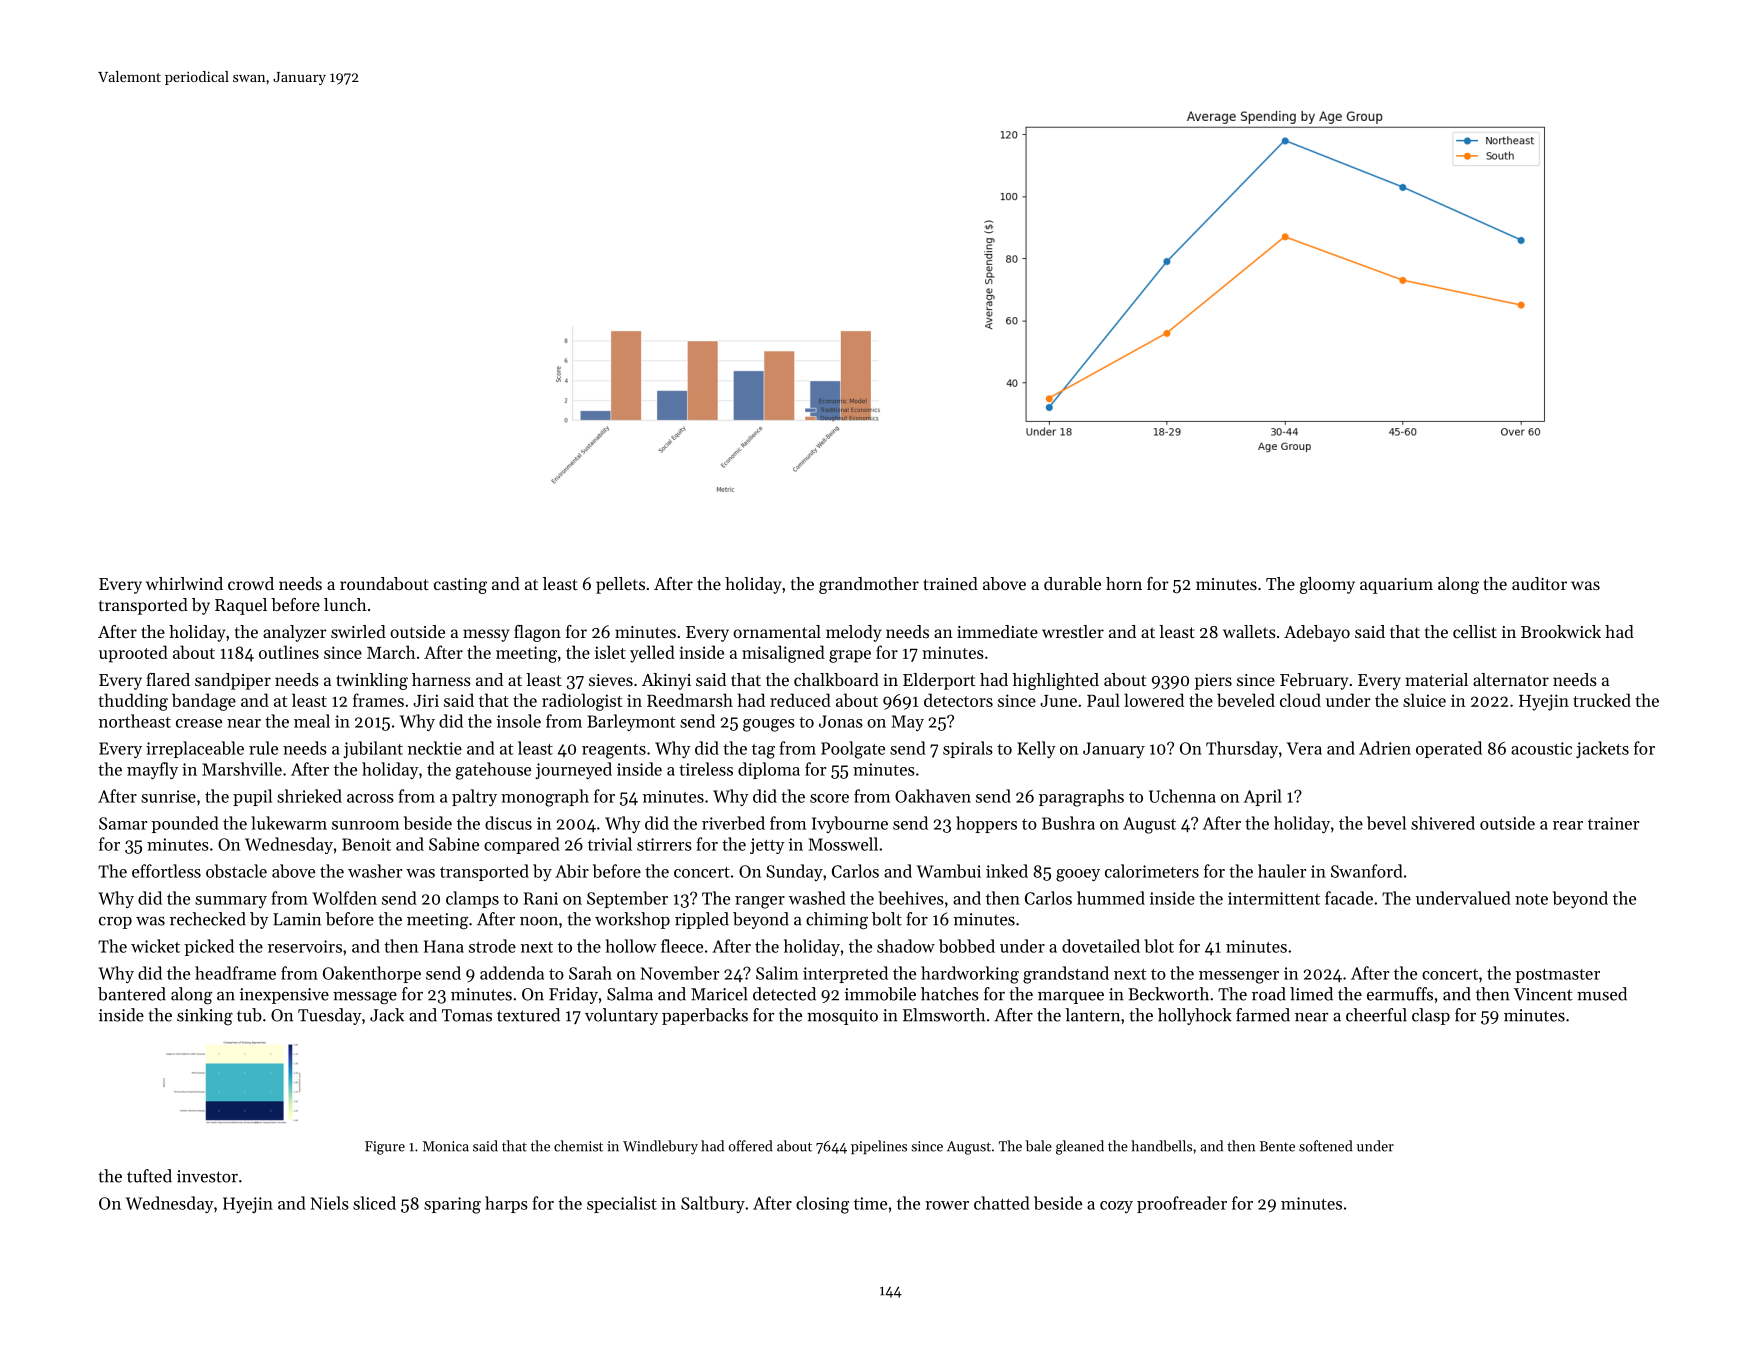  I want to click on proofreader, so click(1182, 1204).
